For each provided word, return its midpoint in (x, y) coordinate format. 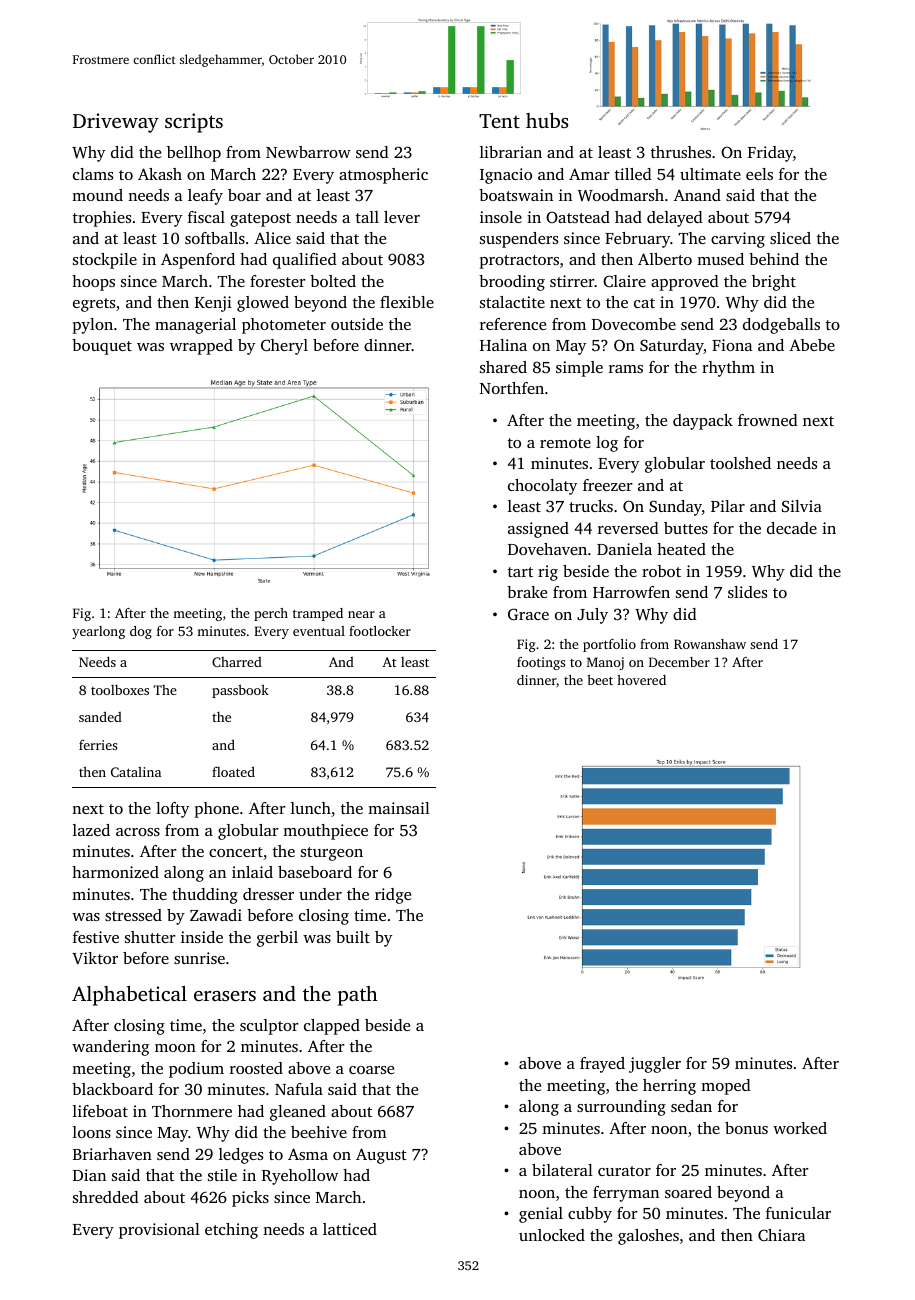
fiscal (206, 217)
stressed (133, 915)
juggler (655, 1065)
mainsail (399, 808)
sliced (790, 238)
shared (503, 367)
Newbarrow (308, 152)
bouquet (102, 347)
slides (747, 592)
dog (141, 632)
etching (231, 1231)
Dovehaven (547, 549)
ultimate (710, 174)
